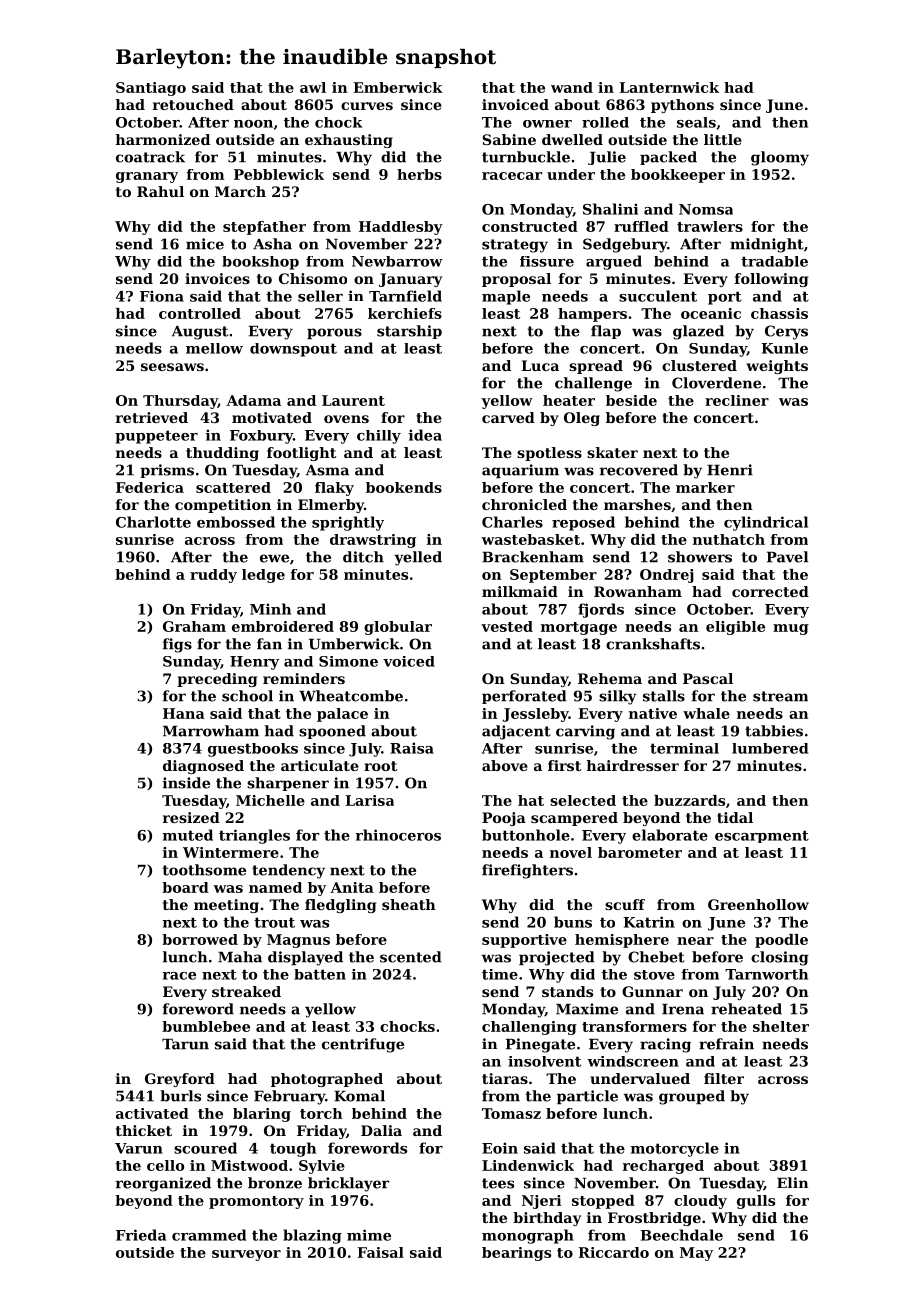 This page has width=924, height=1308. Describe the element at coordinates (530, 226) in the page. I see `constructed` at that location.
